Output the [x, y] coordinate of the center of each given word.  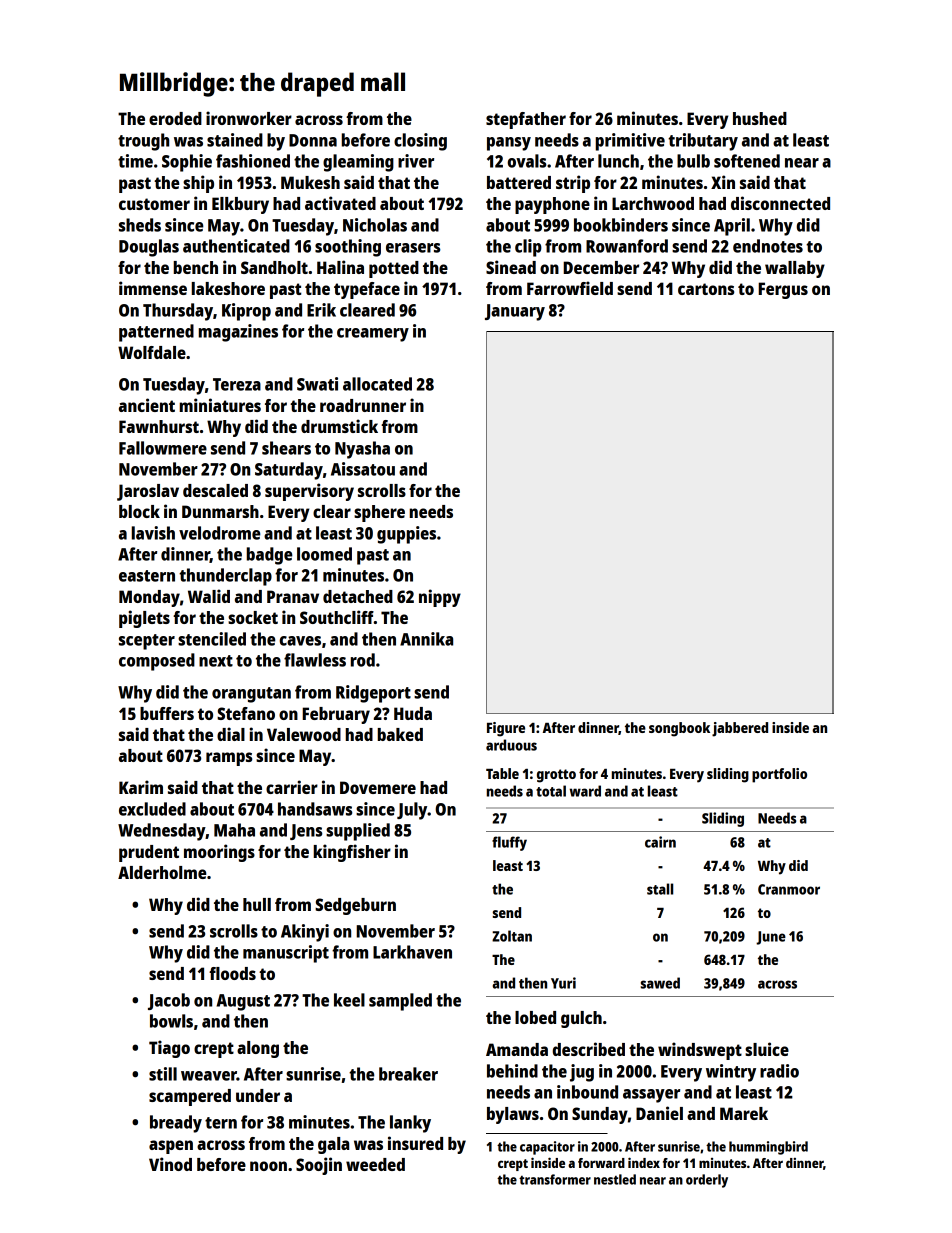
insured [415, 1143]
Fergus [783, 290]
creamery [373, 335]
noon [268, 1166]
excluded [152, 809]
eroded [175, 118]
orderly [707, 1181]
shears [286, 448]
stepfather [526, 120]
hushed [760, 118]
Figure [506, 729]
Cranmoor [789, 889]
